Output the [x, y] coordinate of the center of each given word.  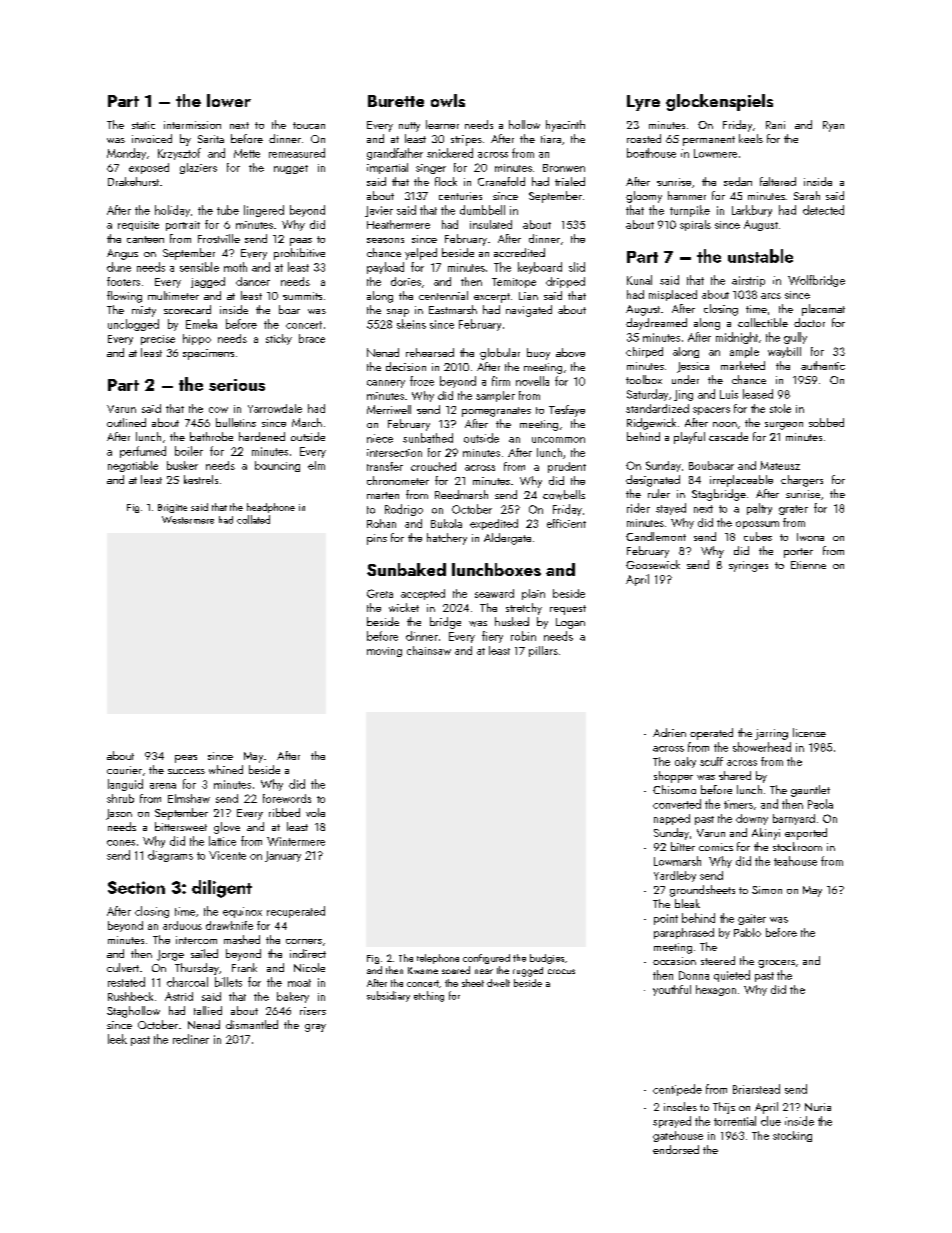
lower [229, 100]
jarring [771, 734]
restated [126, 982]
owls [448, 100]
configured [486, 959]
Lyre [643, 103]
